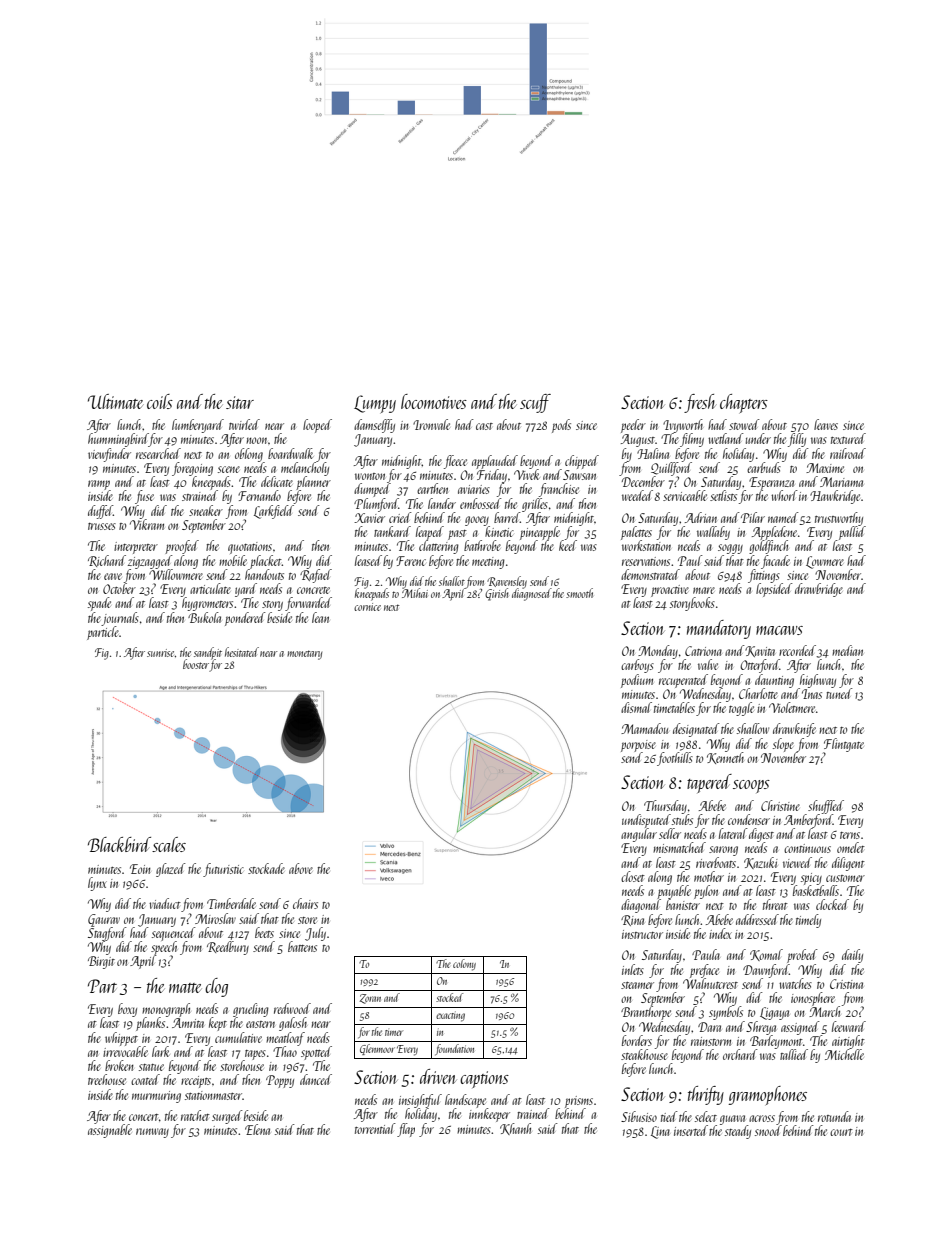 This screenshot has height=1233, width=952. What do you see at coordinates (165, 903) in the screenshot?
I see `viaduct` at bounding box center [165, 903].
